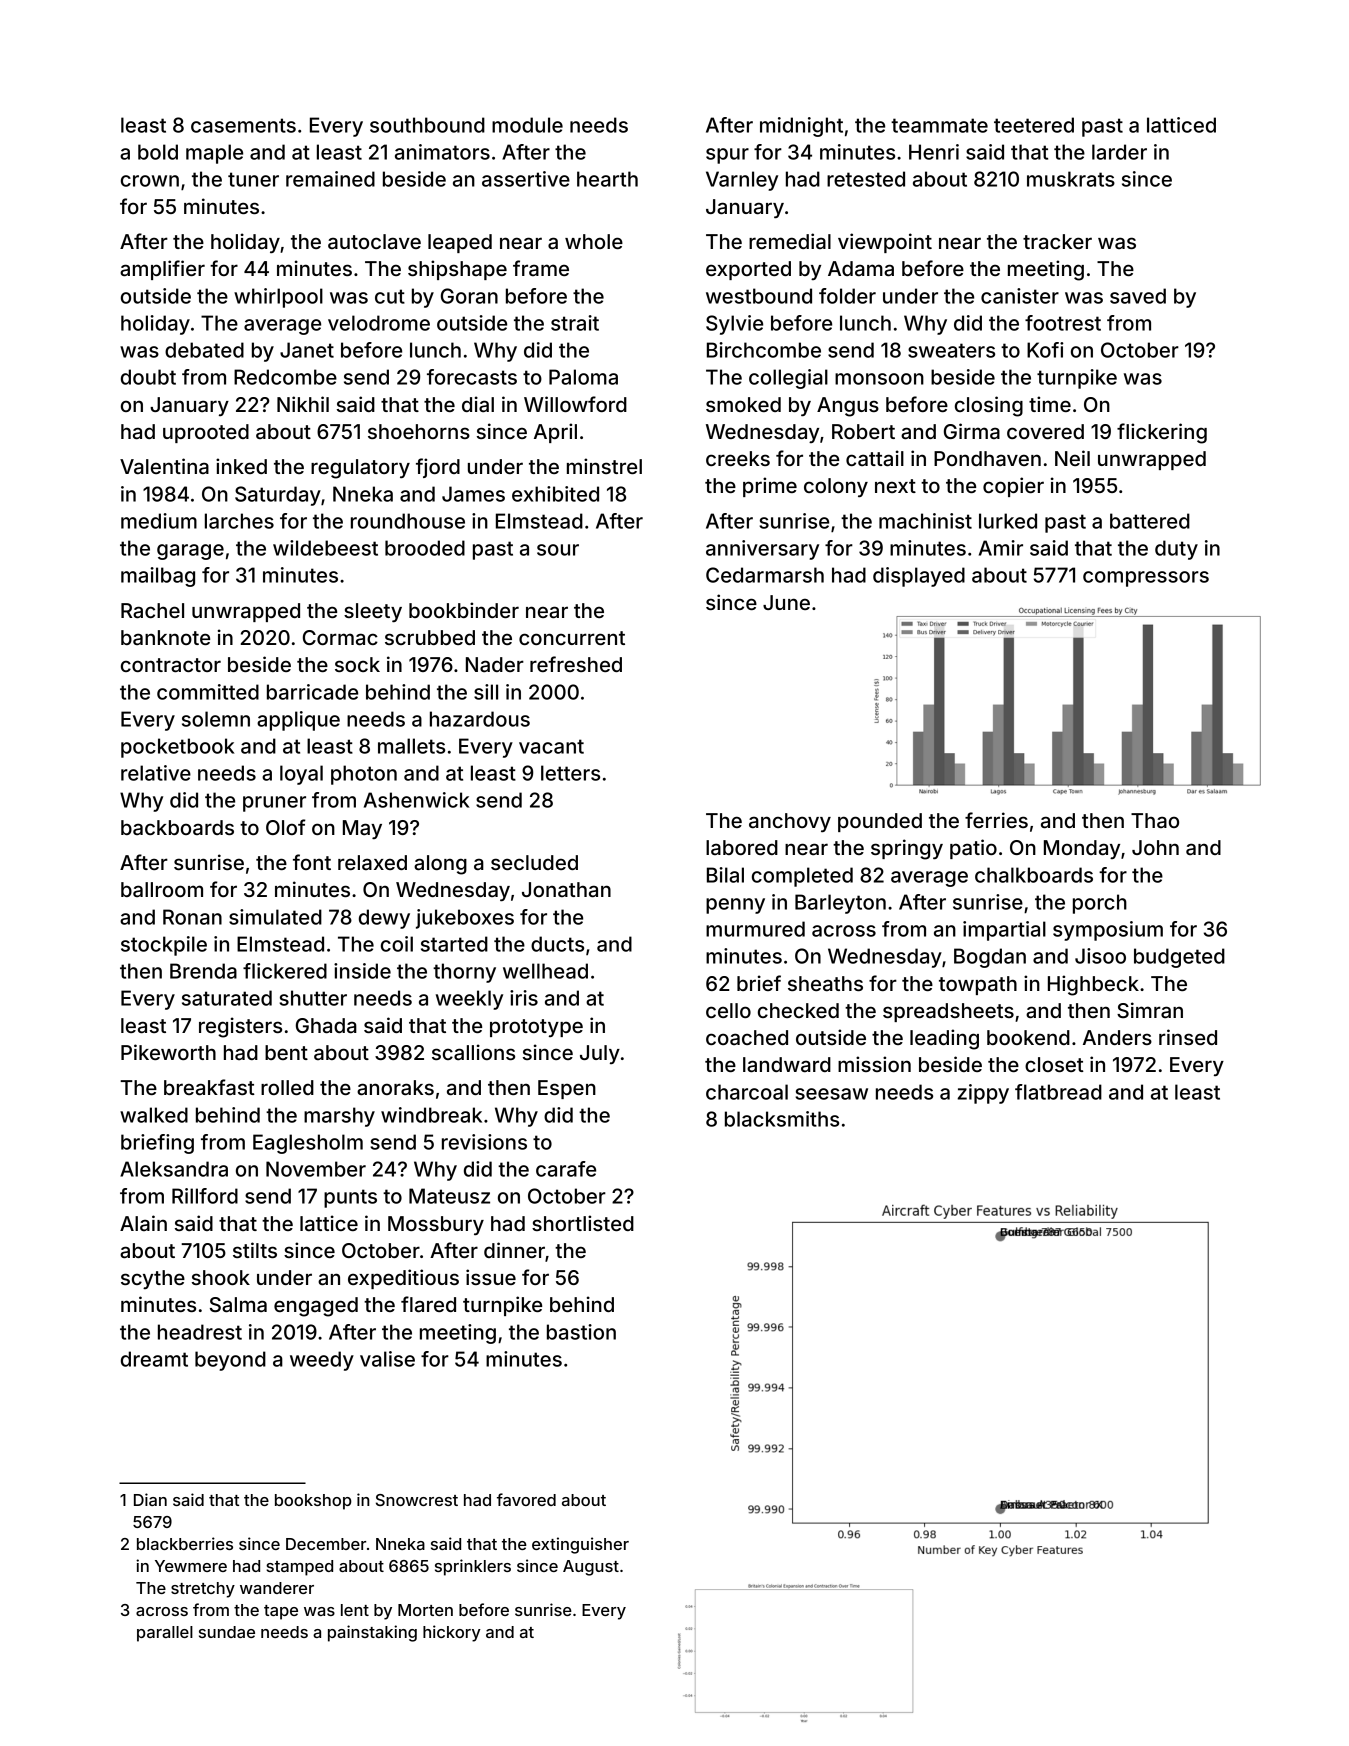 This screenshot has width=1349, height=1746. What do you see at coordinates (203, 971) in the screenshot?
I see `Brenda` at bounding box center [203, 971].
